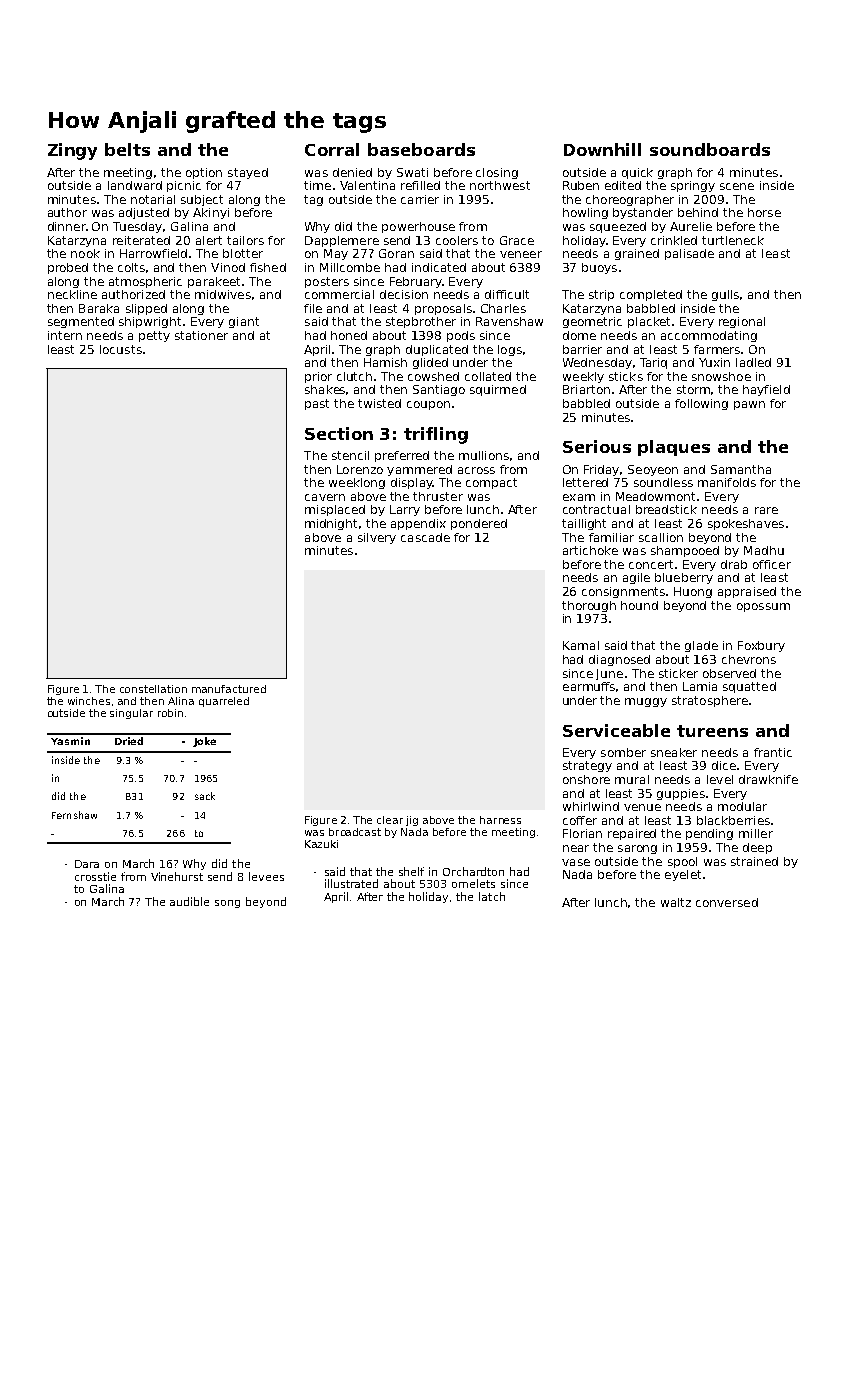 The image size is (849, 1400). I want to click on soundboards, so click(710, 149).
